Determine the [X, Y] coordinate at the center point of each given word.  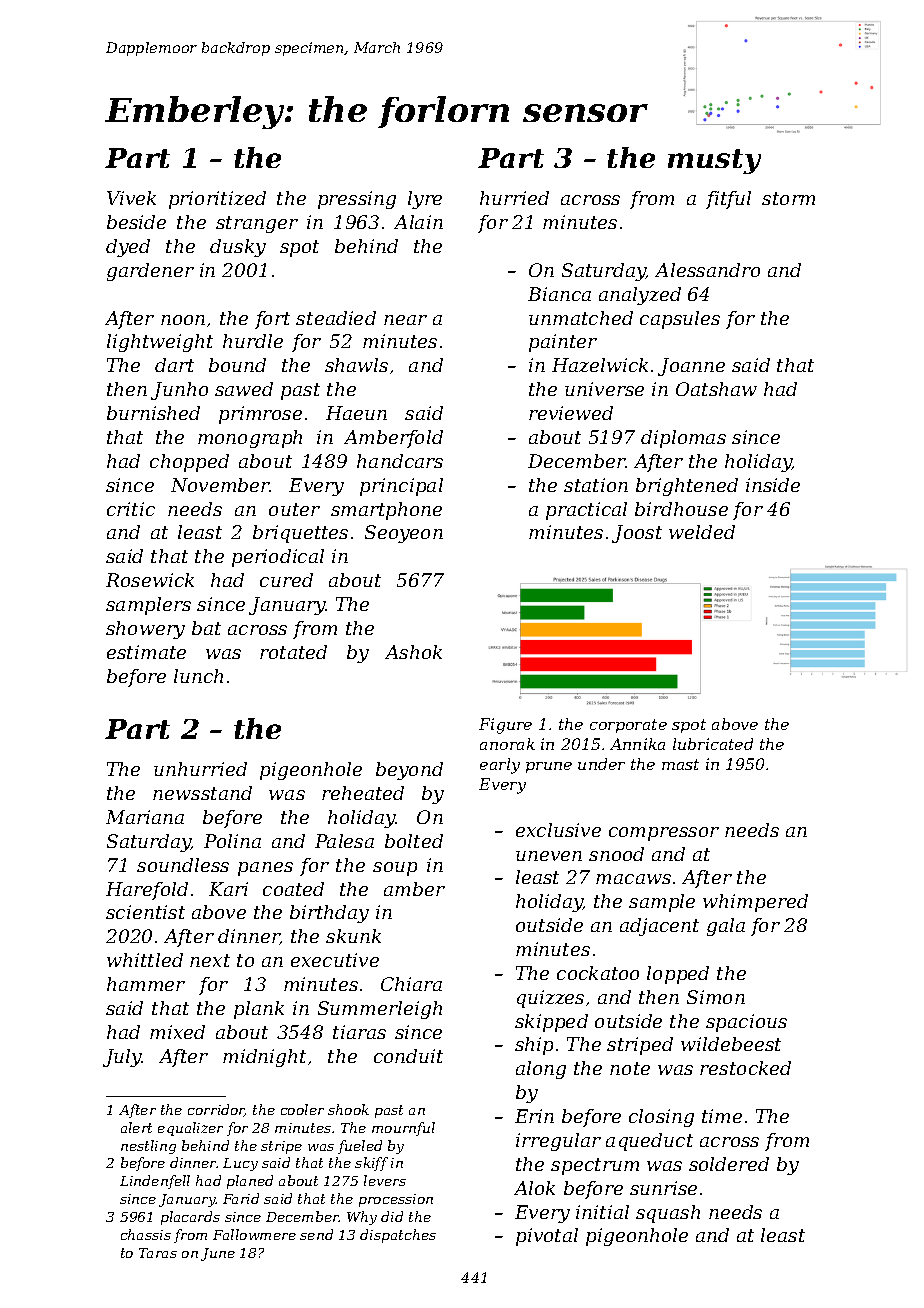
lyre [425, 200]
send [316, 1234]
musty [714, 161]
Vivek [131, 198]
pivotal [547, 1237]
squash [668, 1214]
